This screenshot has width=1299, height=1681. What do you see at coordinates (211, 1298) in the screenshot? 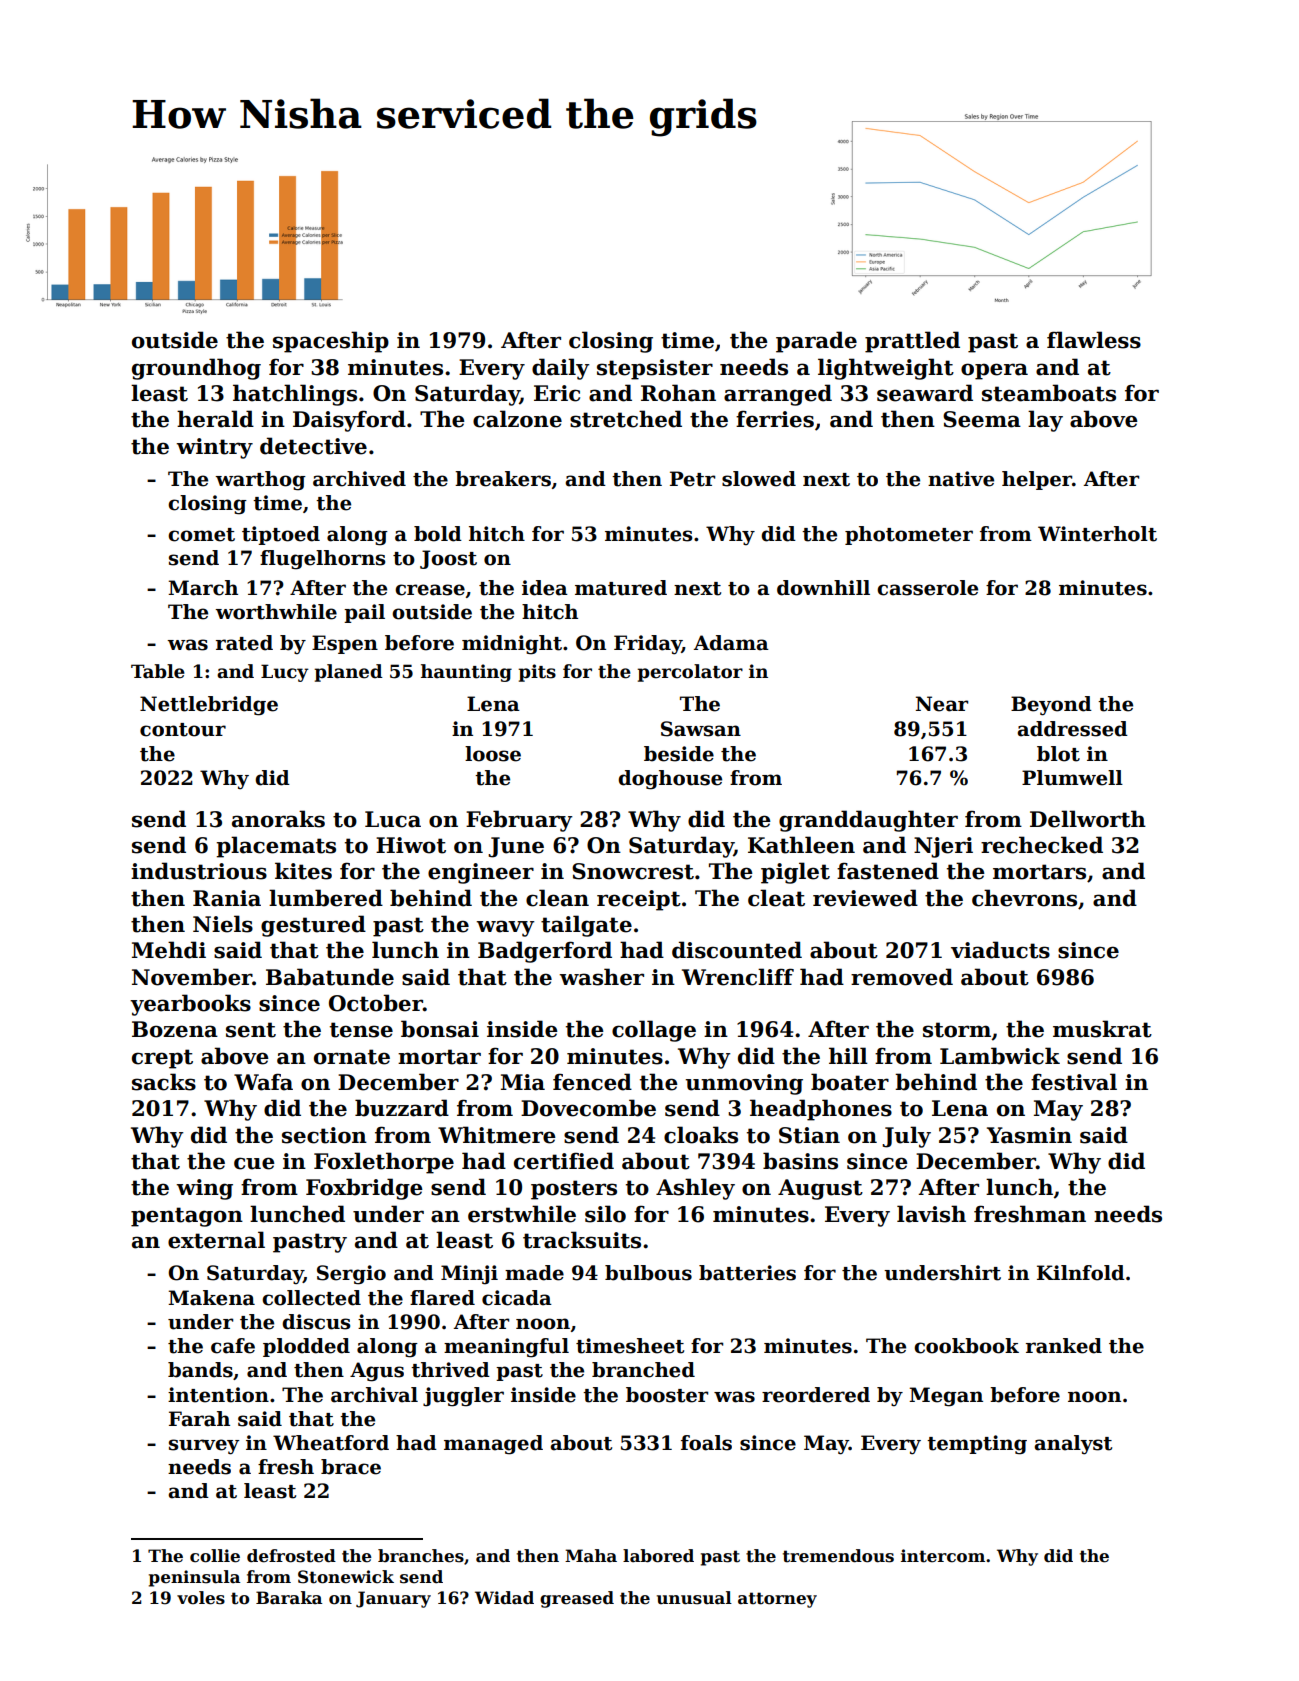
I see `Makena` at bounding box center [211, 1298].
